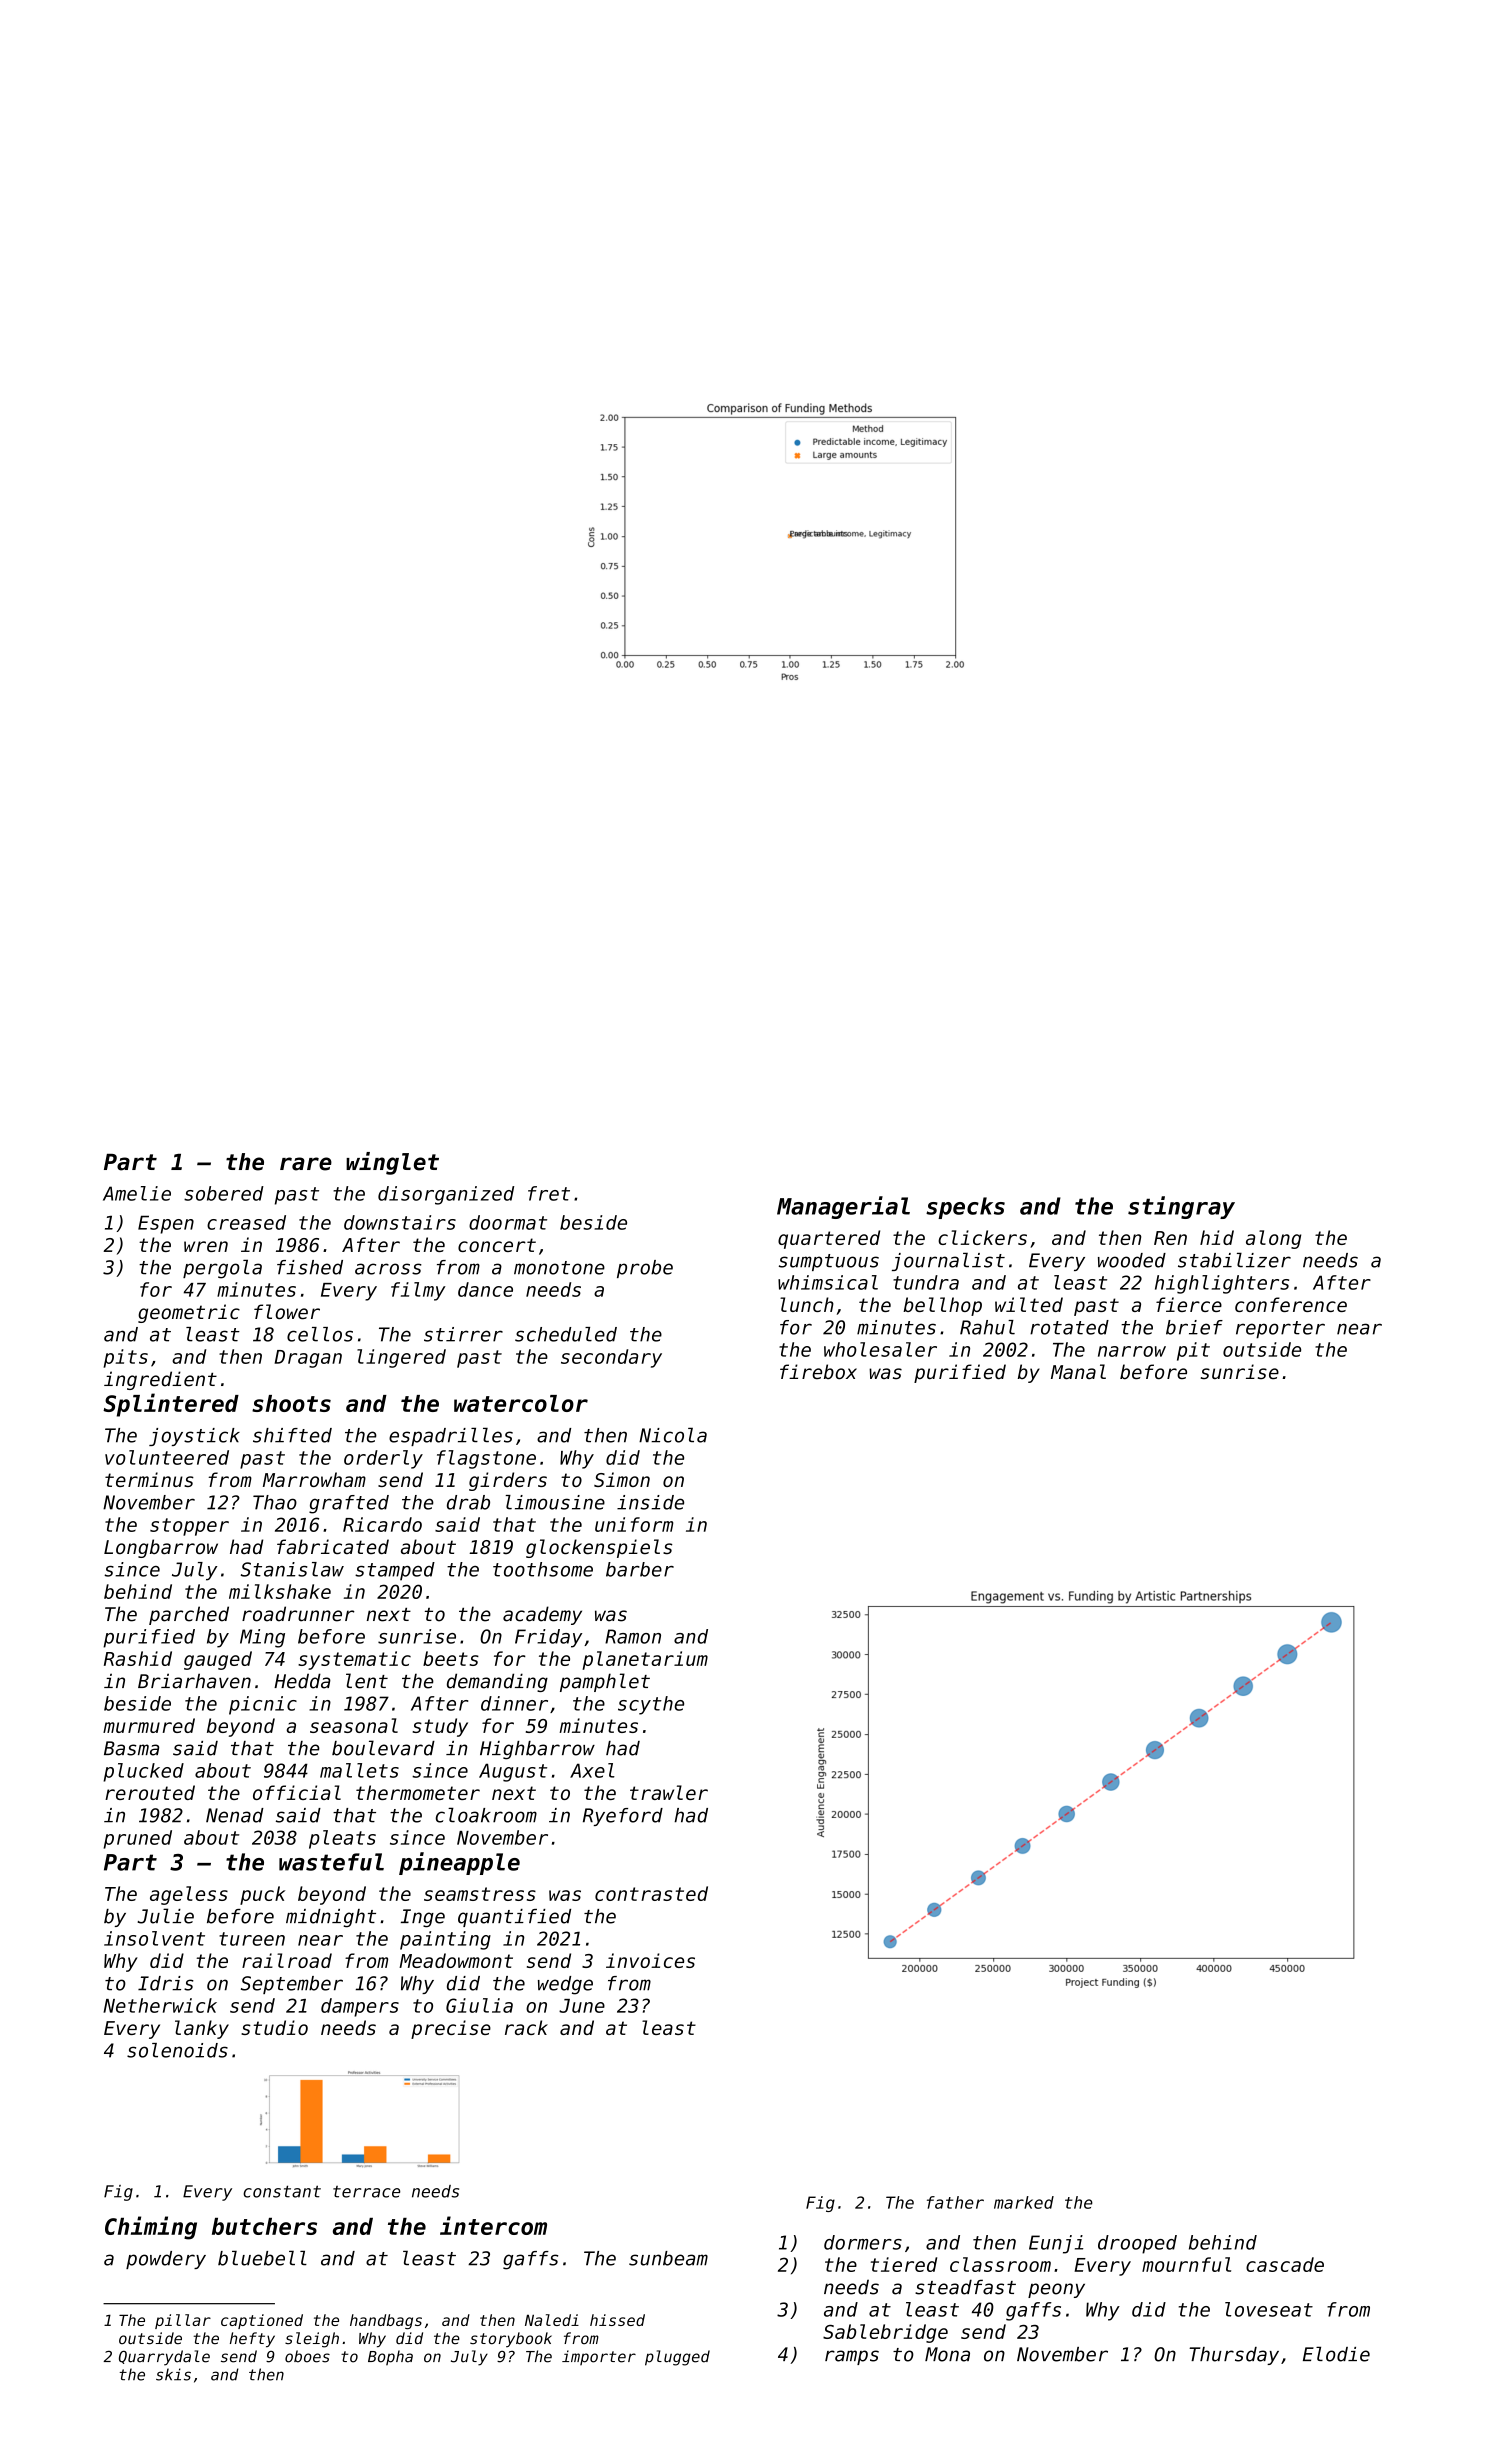  What do you see at coordinates (386, 2321) in the screenshot?
I see `handbags` at bounding box center [386, 2321].
